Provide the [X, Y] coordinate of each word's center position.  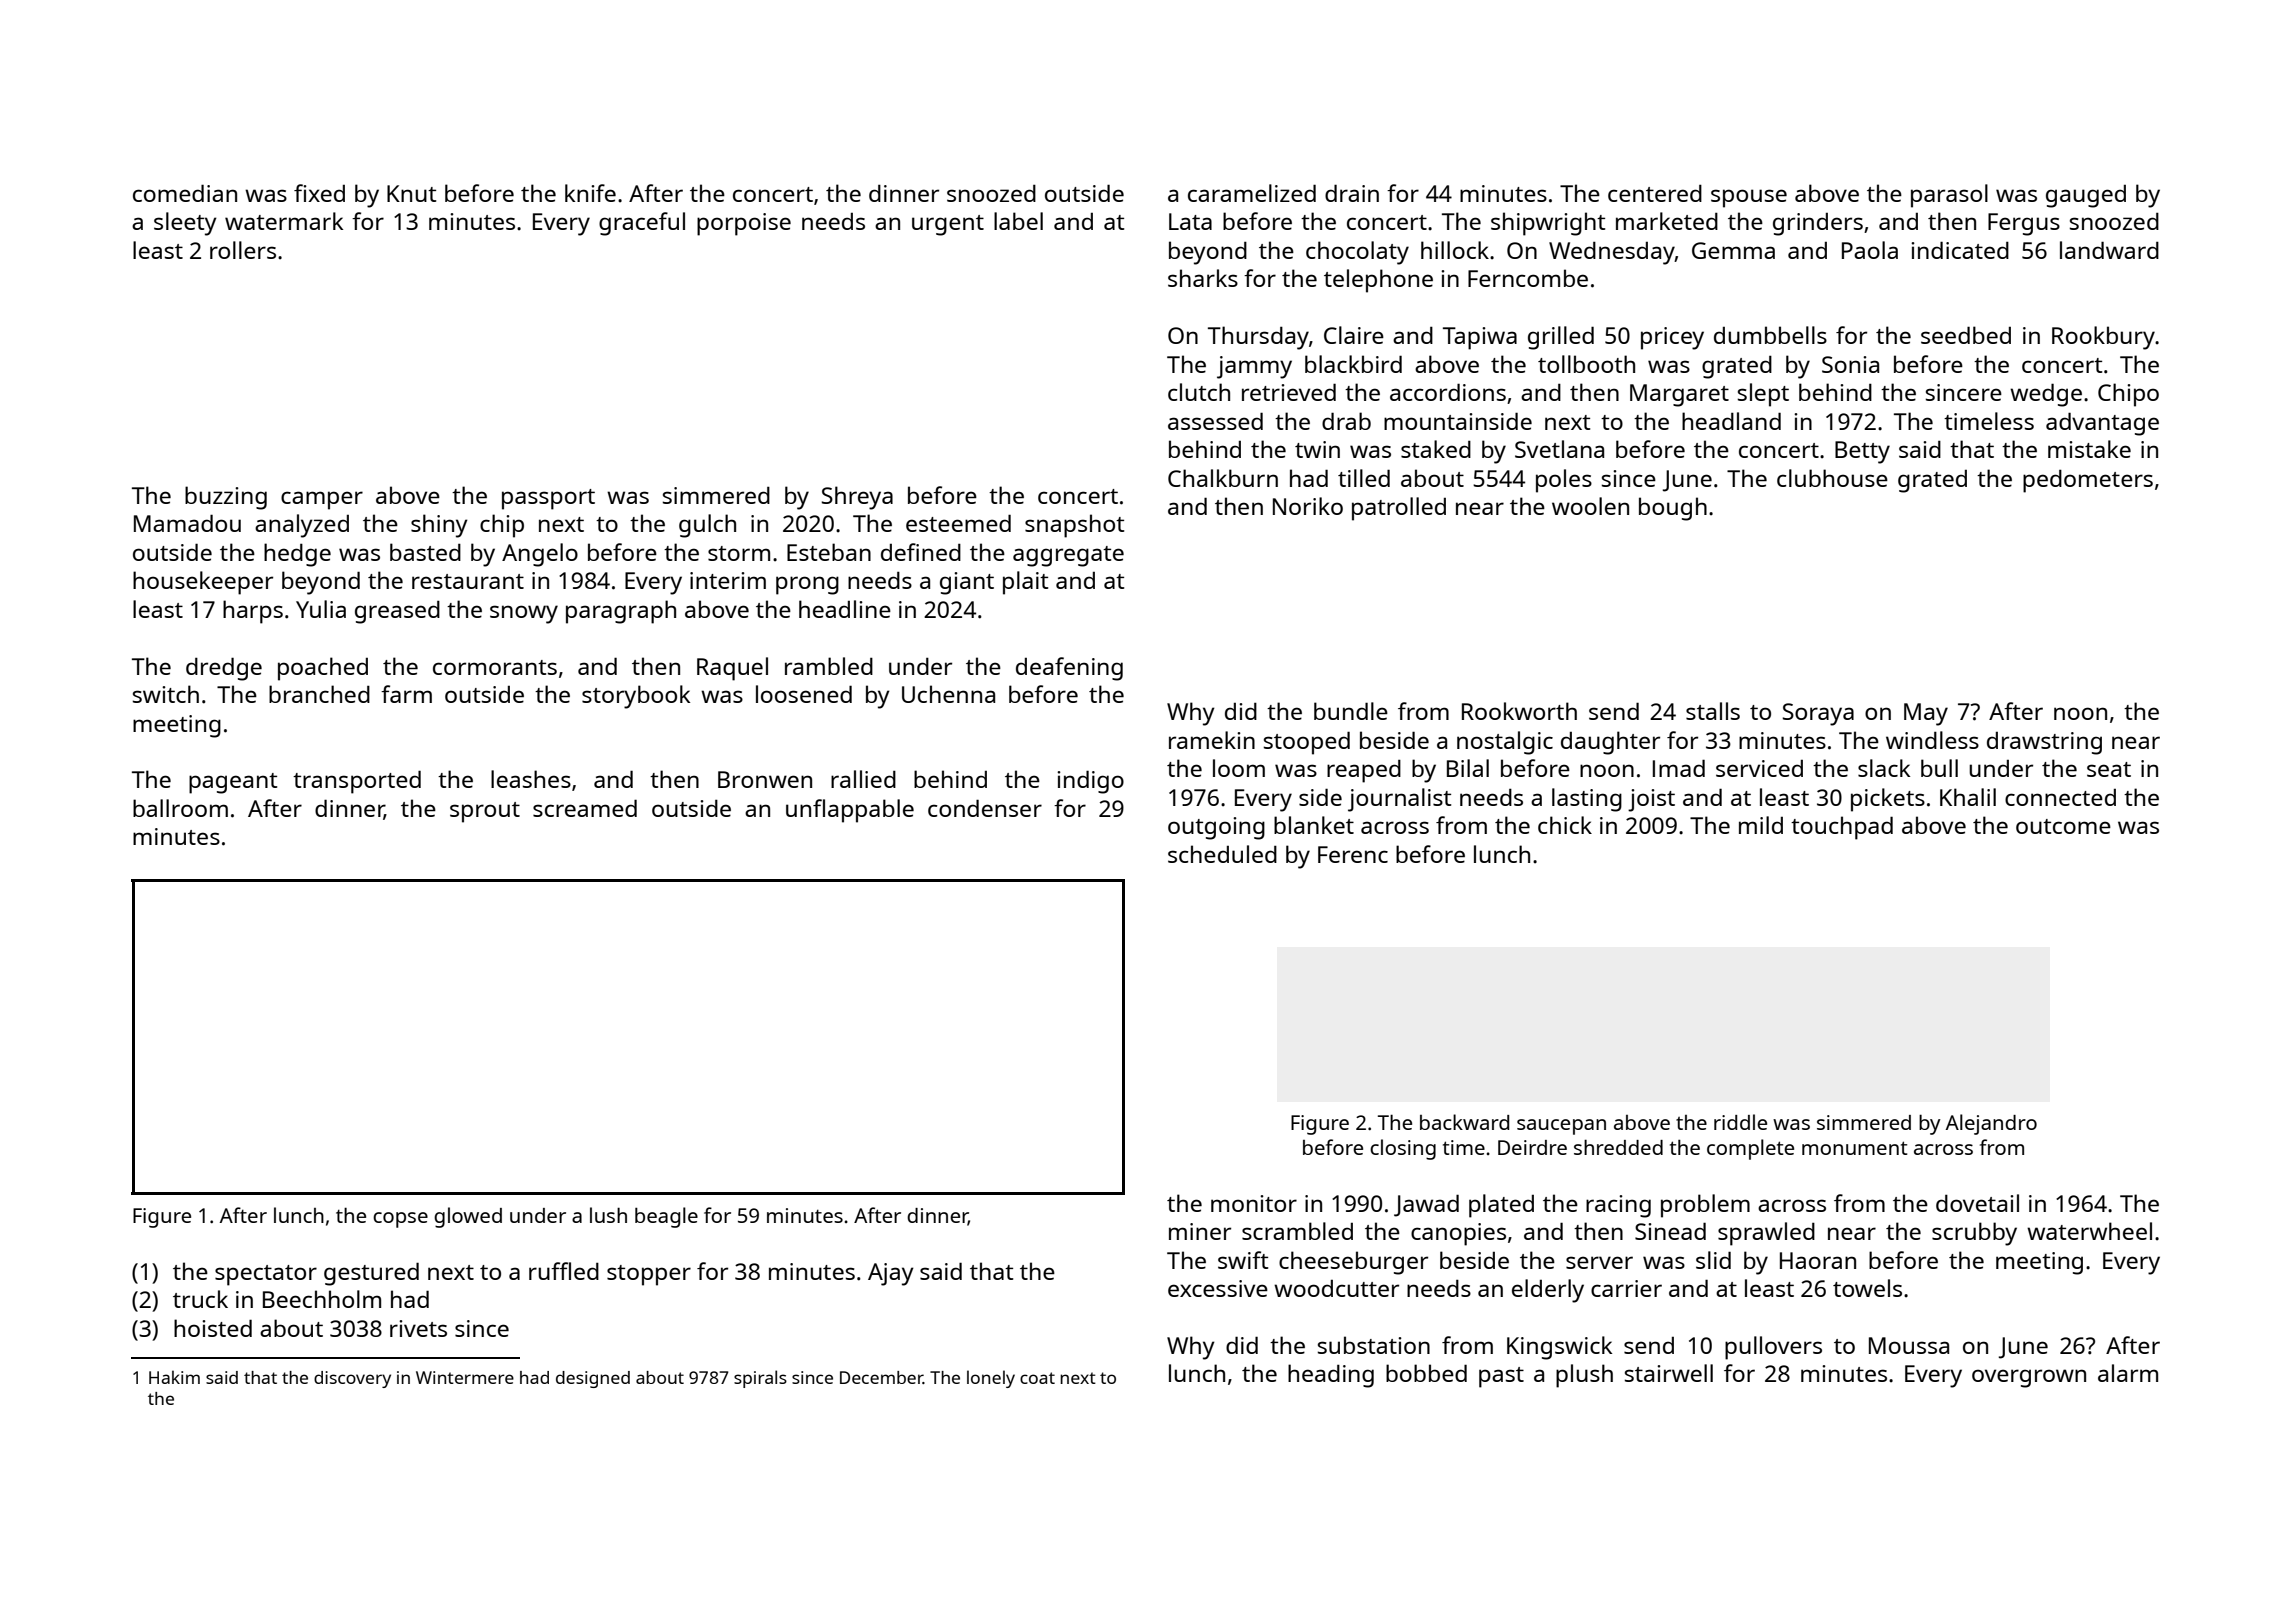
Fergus [2024, 224]
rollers [243, 250]
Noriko [1308, 506]
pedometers [2088, 481]
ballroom [180, 808]
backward [1464, 1122]
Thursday [1258, 338]
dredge [224, 669]
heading [1331, 1376]
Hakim [174, 1377]
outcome [2063, 826]
